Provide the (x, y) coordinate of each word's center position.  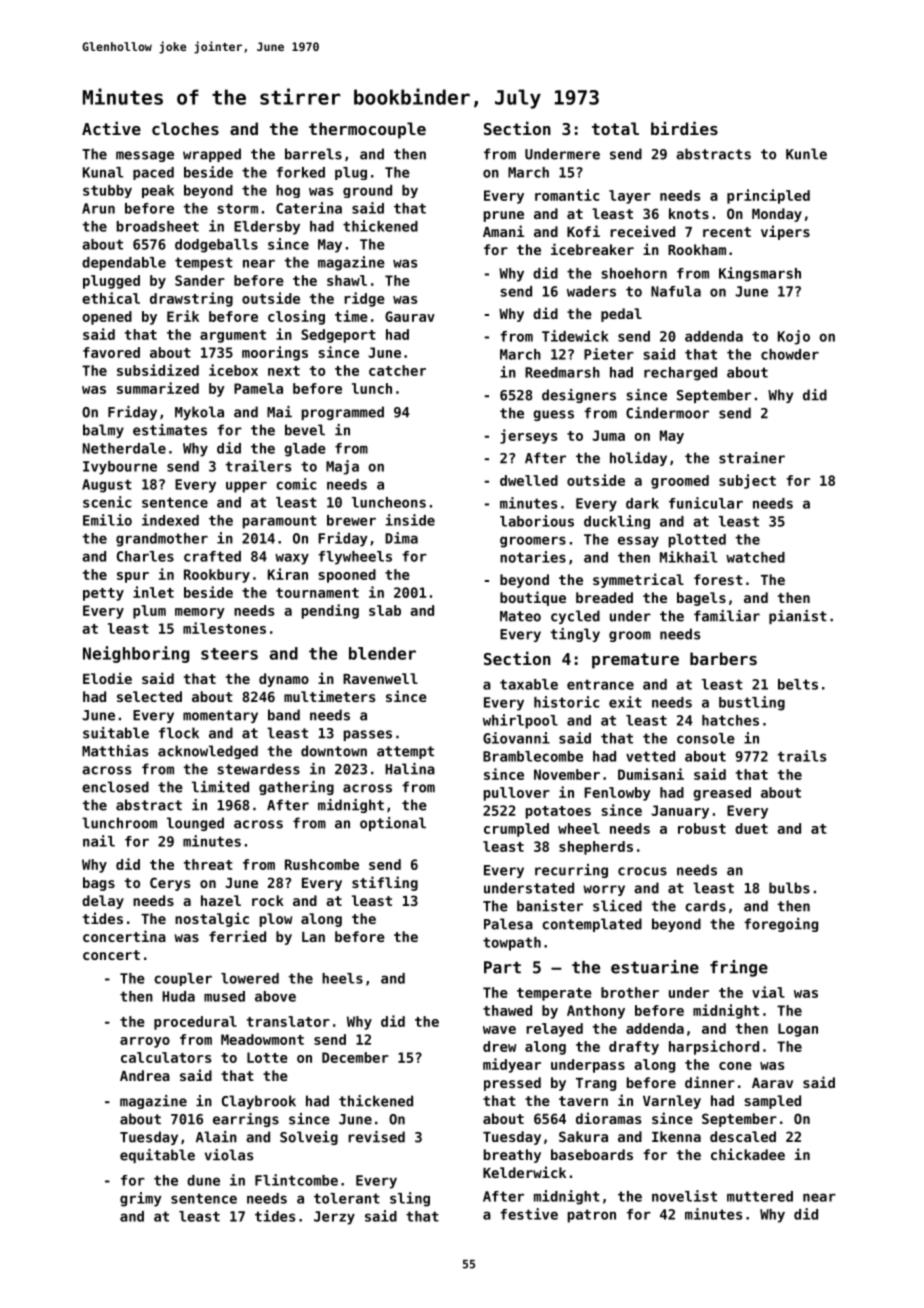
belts (798, 684)
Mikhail (688, 557)
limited (220, 787)
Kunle (806, 154)
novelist (684, 1196)
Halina (410, 769)
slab (385, 610)
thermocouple (367, 130)
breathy (512, 1156)
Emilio (107, 520)
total (615, 128)
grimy (141, 1199)
